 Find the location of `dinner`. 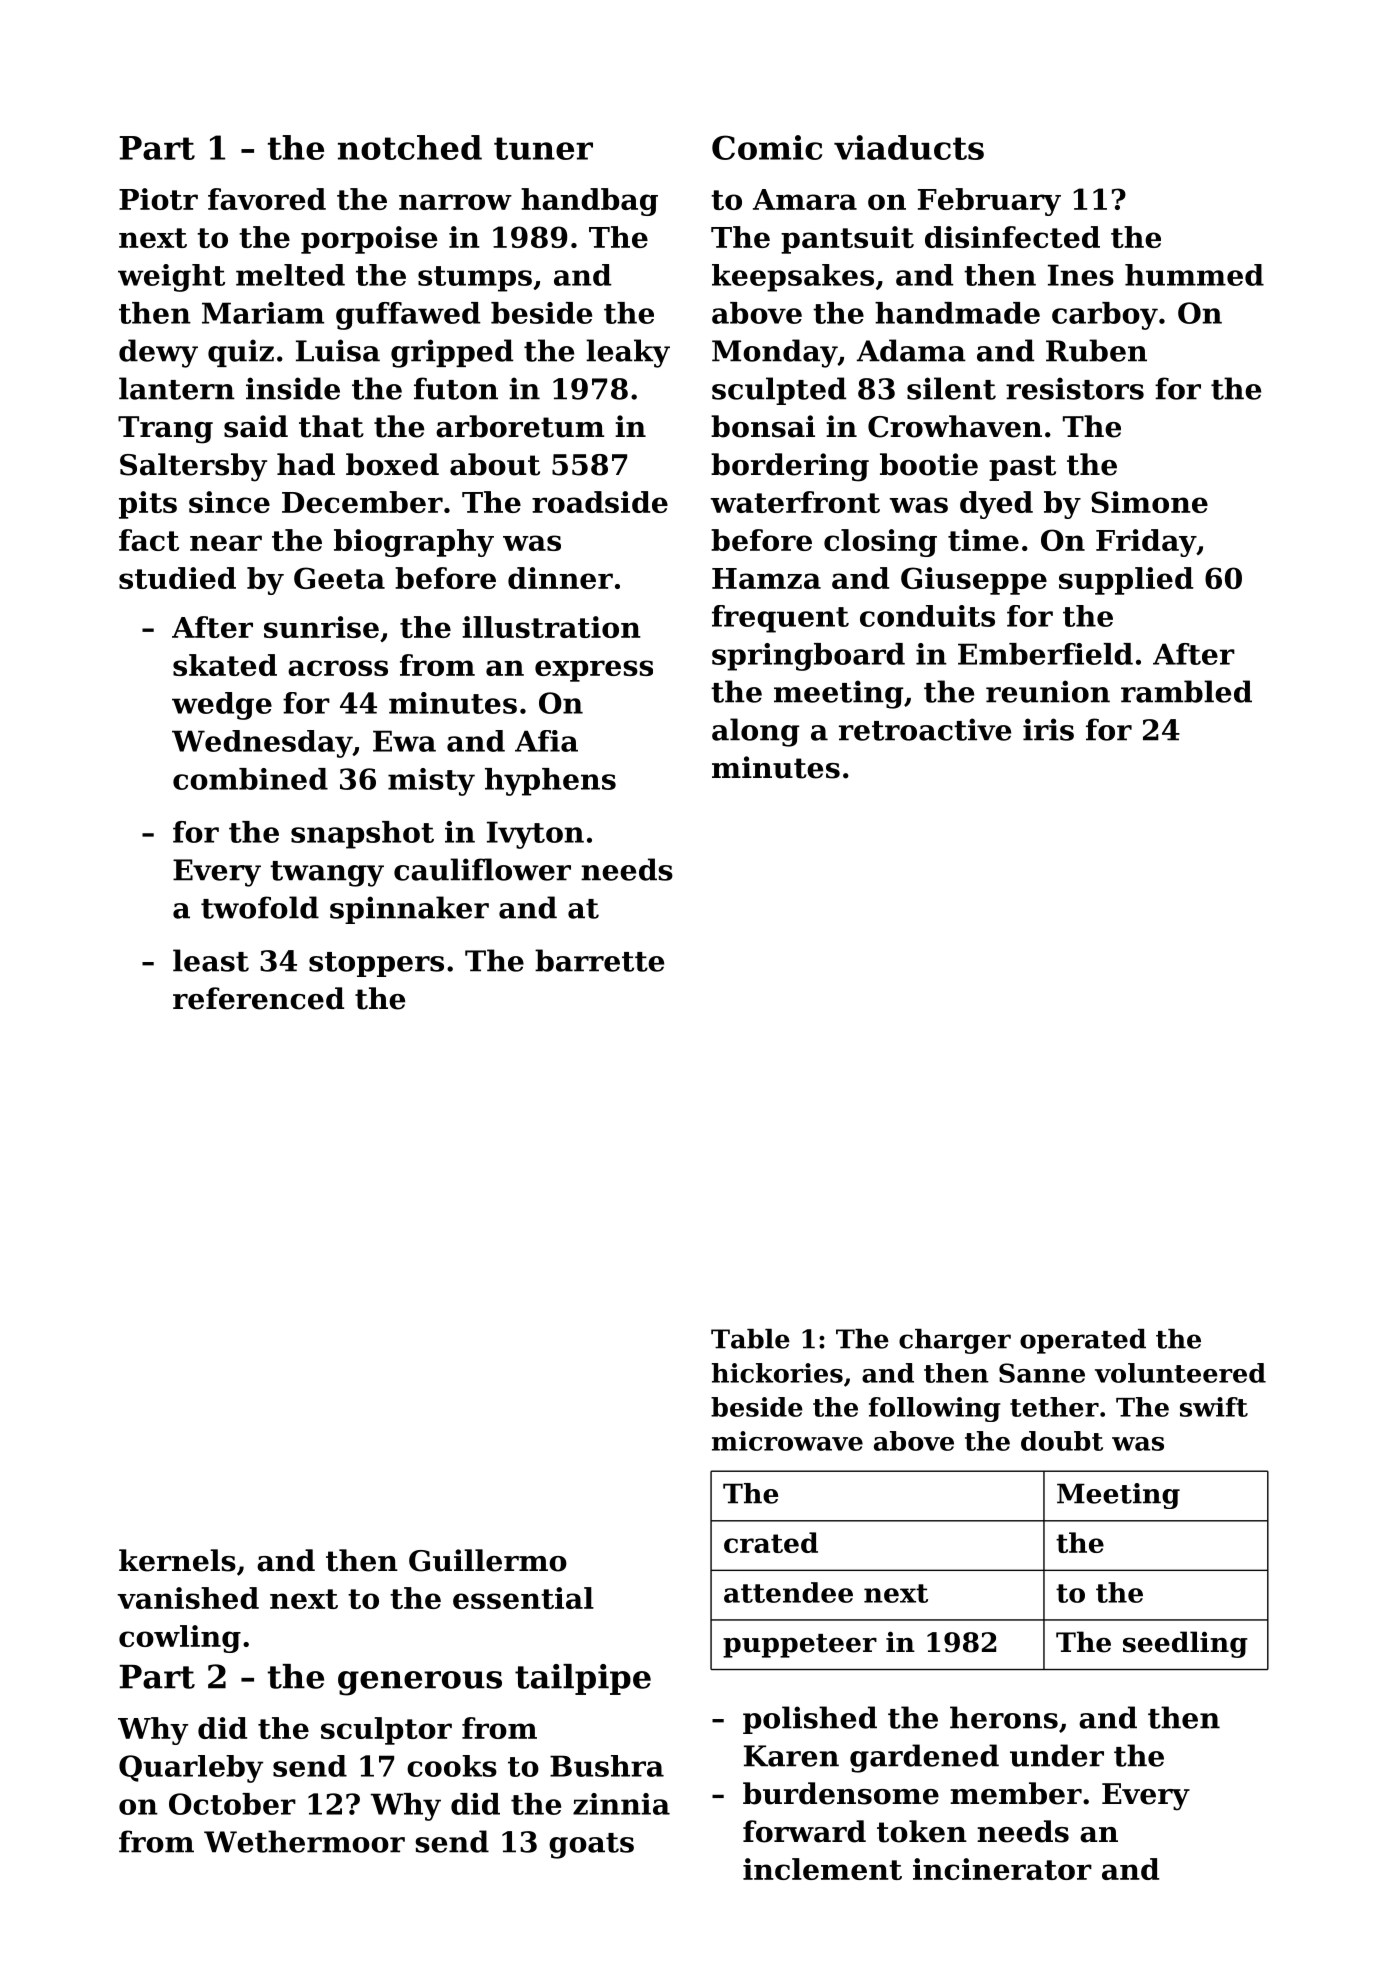

dinner is located at coordinates (560, 578).
